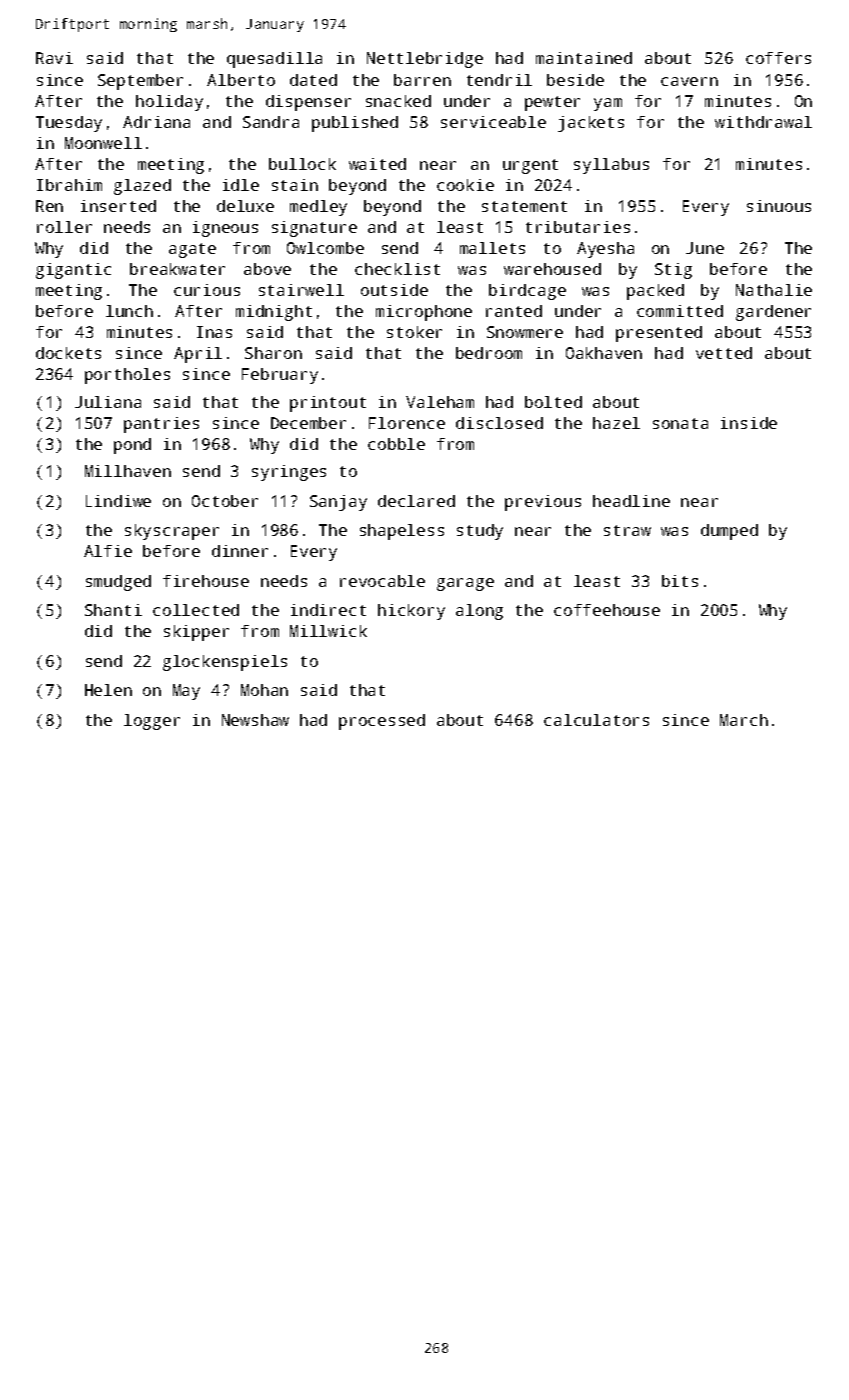  Describe the element at coordinates (241, 80) in the screenshot. I see `Alberto` at that location.
